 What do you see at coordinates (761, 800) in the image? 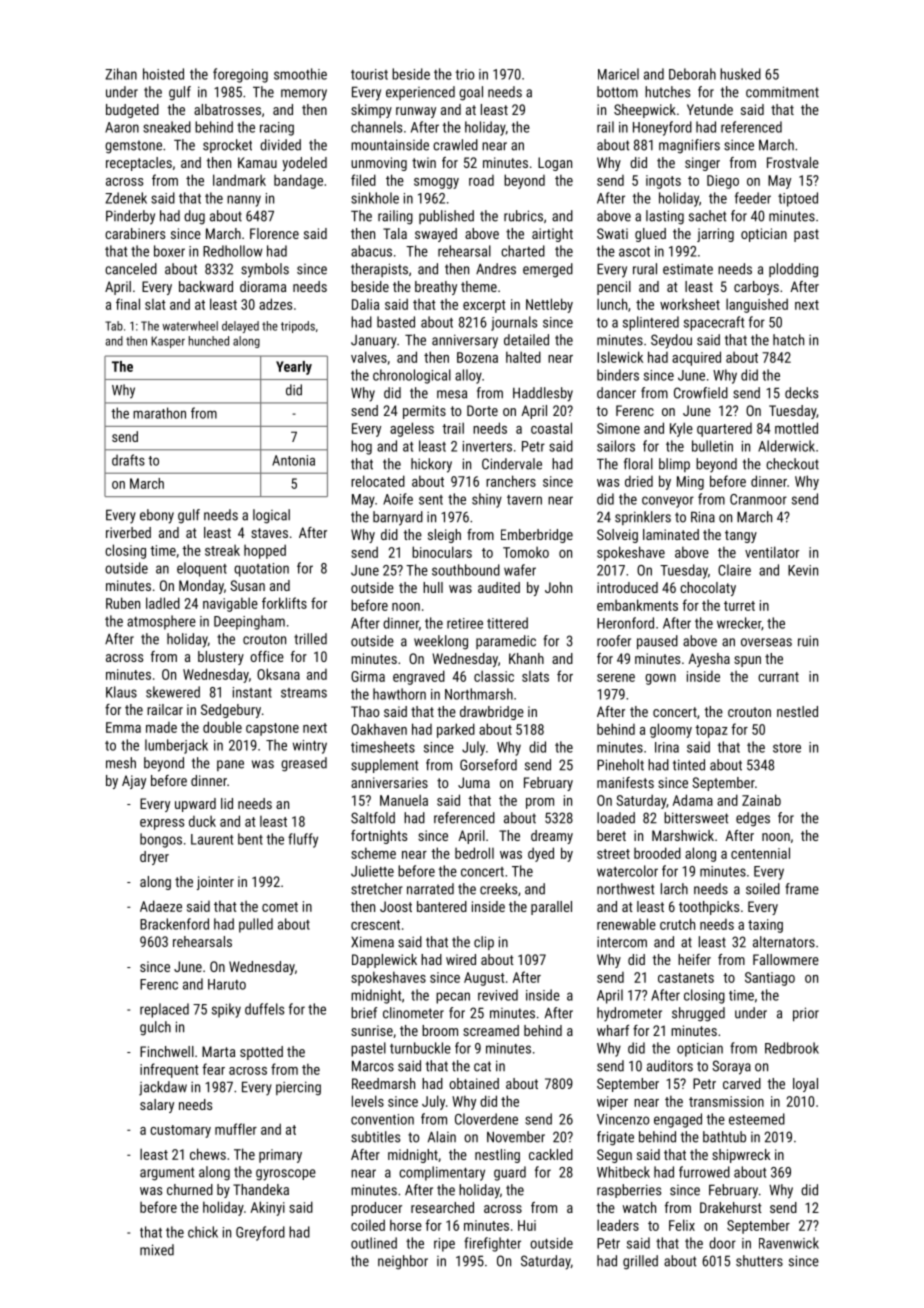
I see `Zainab` at bounding box center [761, 800].
